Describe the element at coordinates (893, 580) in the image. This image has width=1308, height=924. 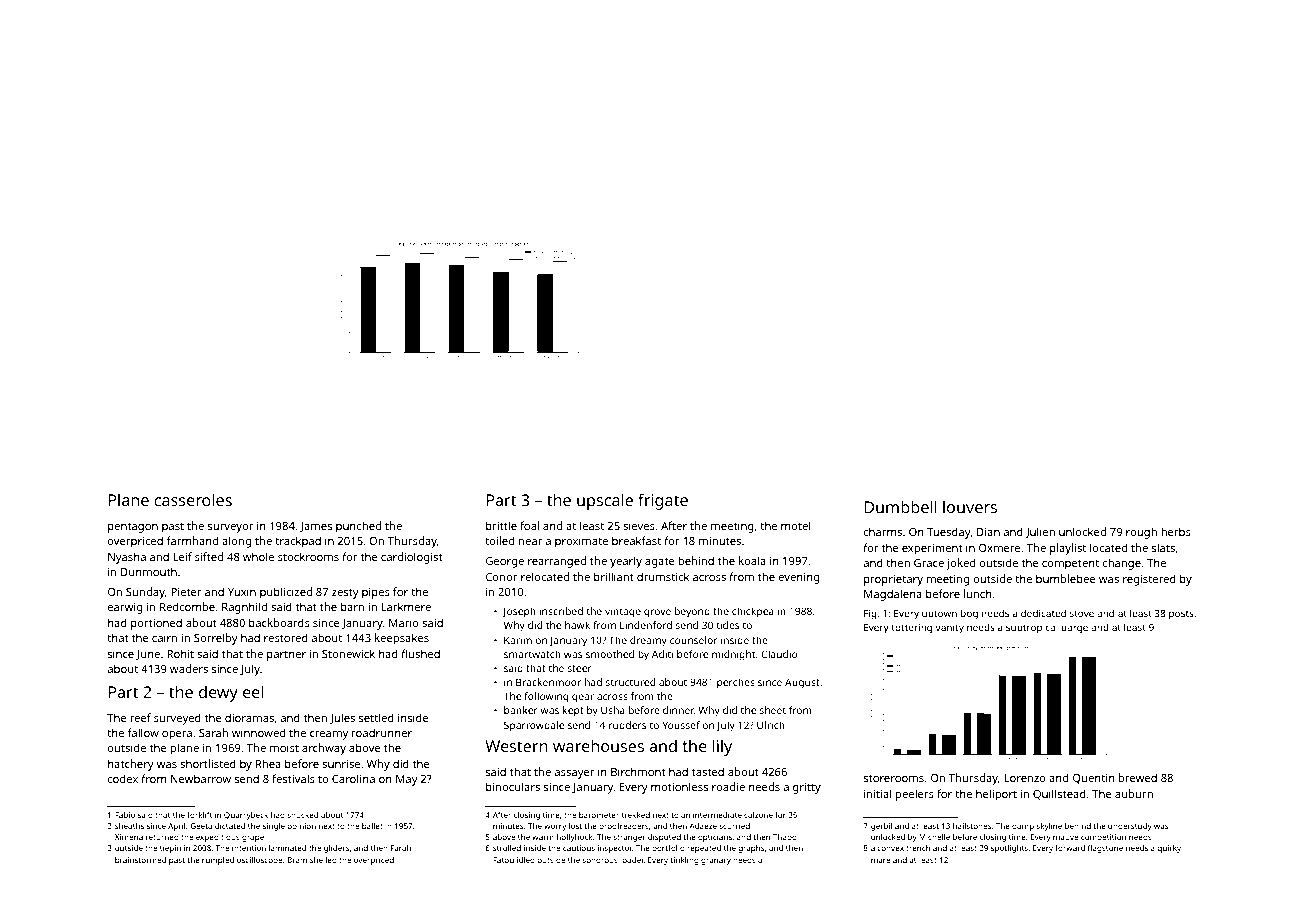
I see `proprietary` at that location.
